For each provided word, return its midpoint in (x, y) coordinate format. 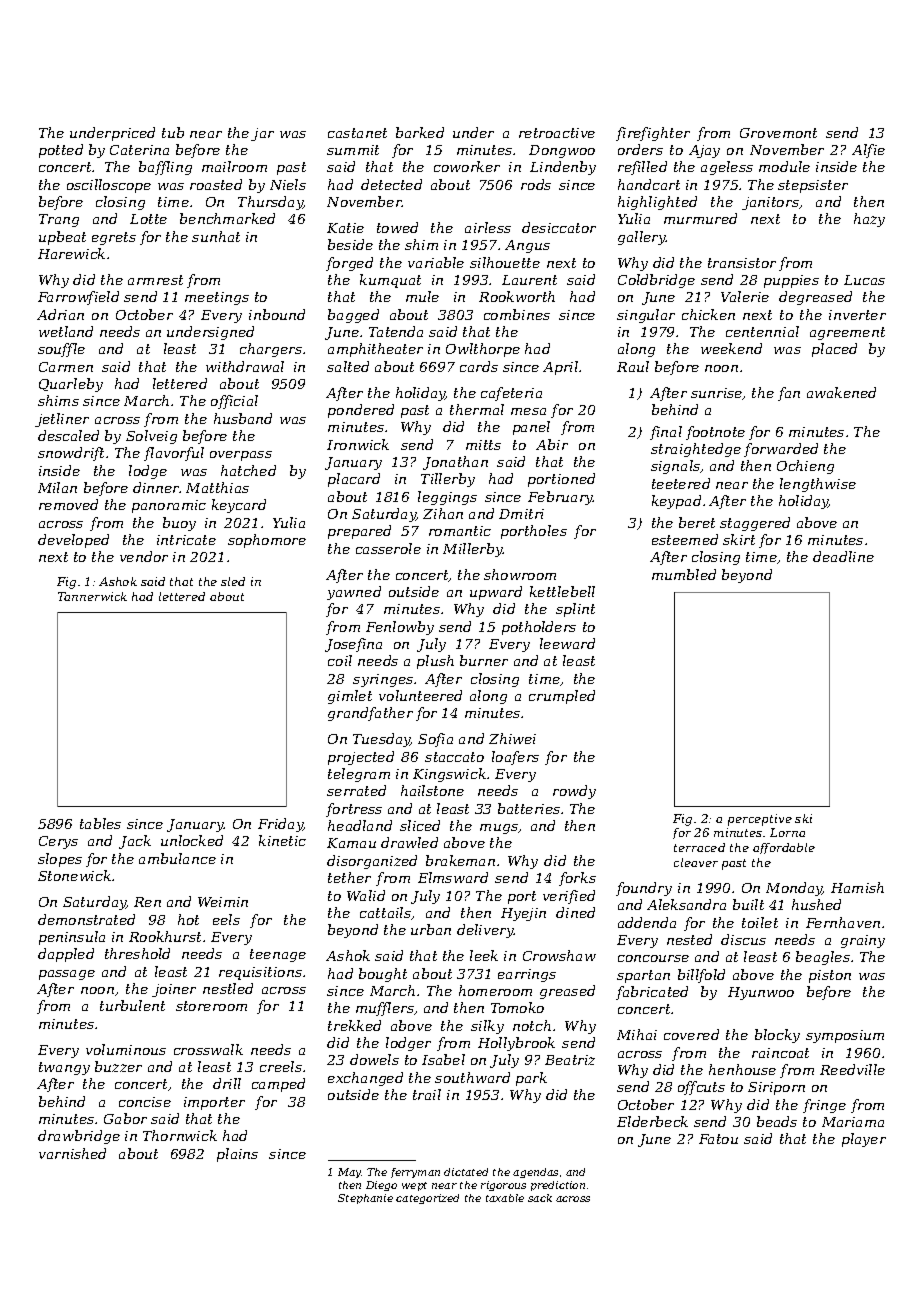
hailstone (432, 790)
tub (173, 132)
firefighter (653, 134)
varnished (72, 1153)
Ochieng (805, 467)
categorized (427, 1199)
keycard (239, 506)
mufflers (385, 1009)
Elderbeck (652, 1121)
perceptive (760, 820)
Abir (552, 444)
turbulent (132, 1005)
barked (420, 132)
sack (540, 1198)
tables (100, 823)
